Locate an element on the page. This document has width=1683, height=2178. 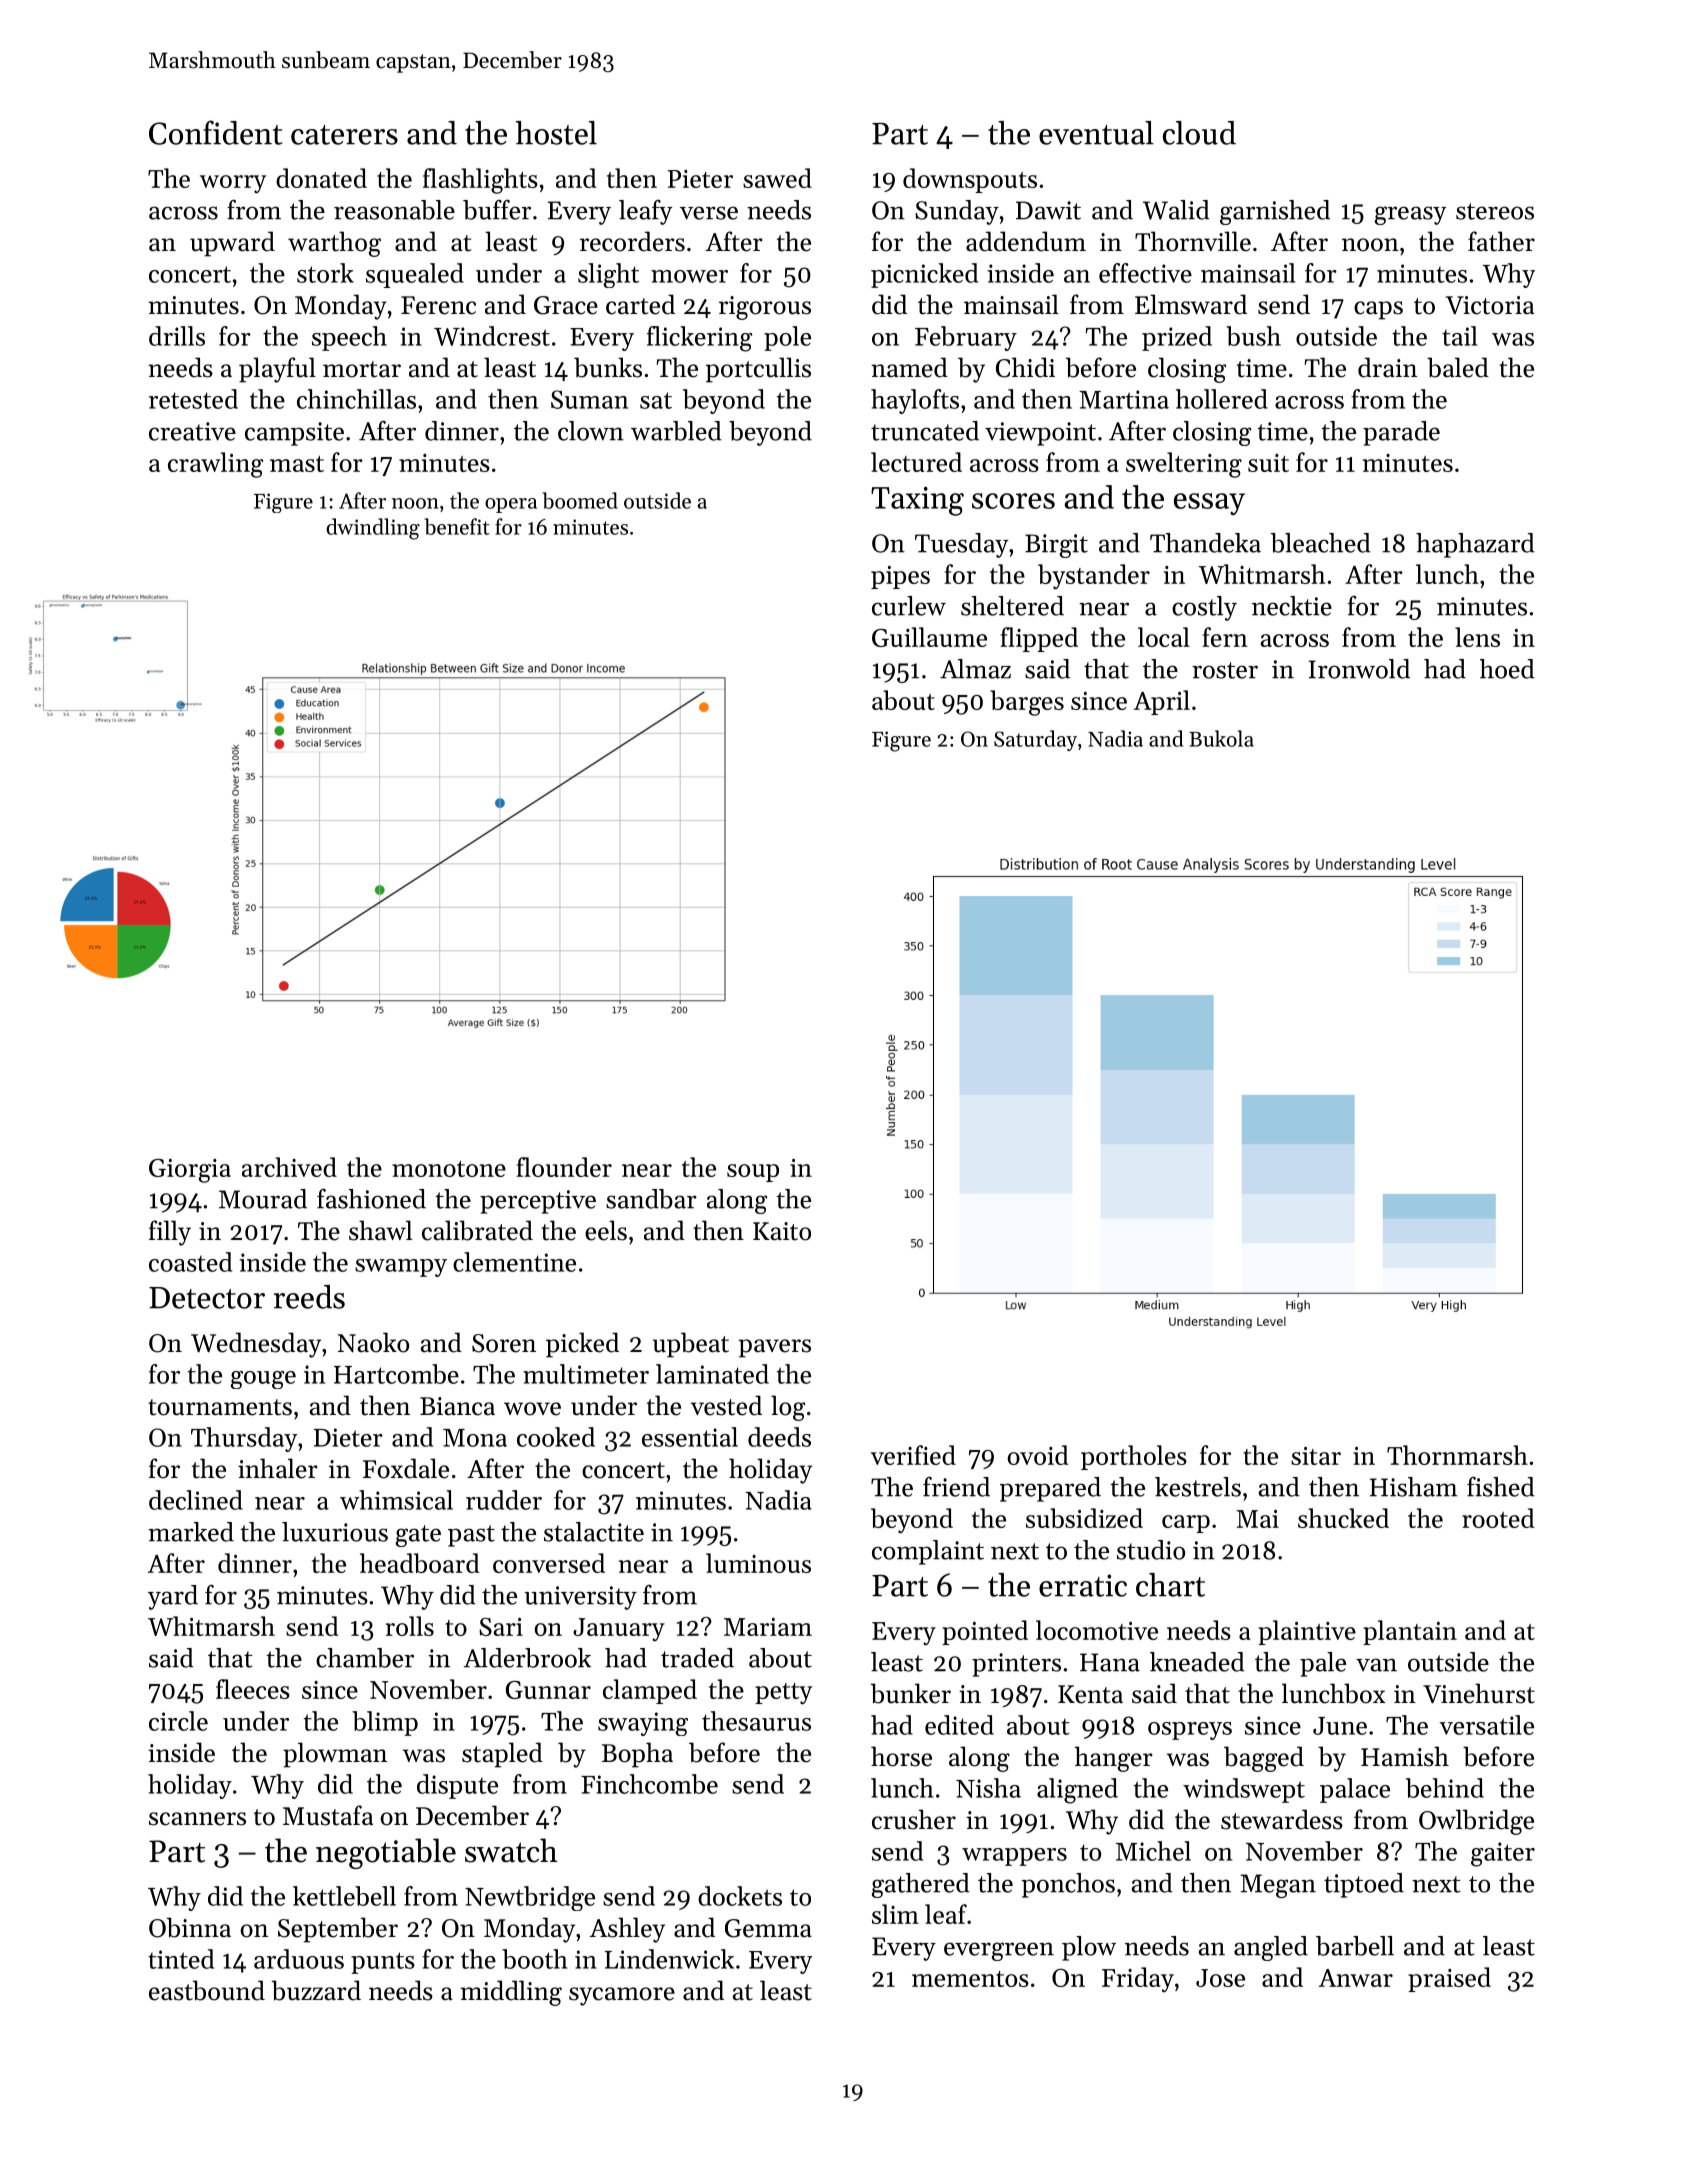
effective is located at coordinates (1145, 273).
